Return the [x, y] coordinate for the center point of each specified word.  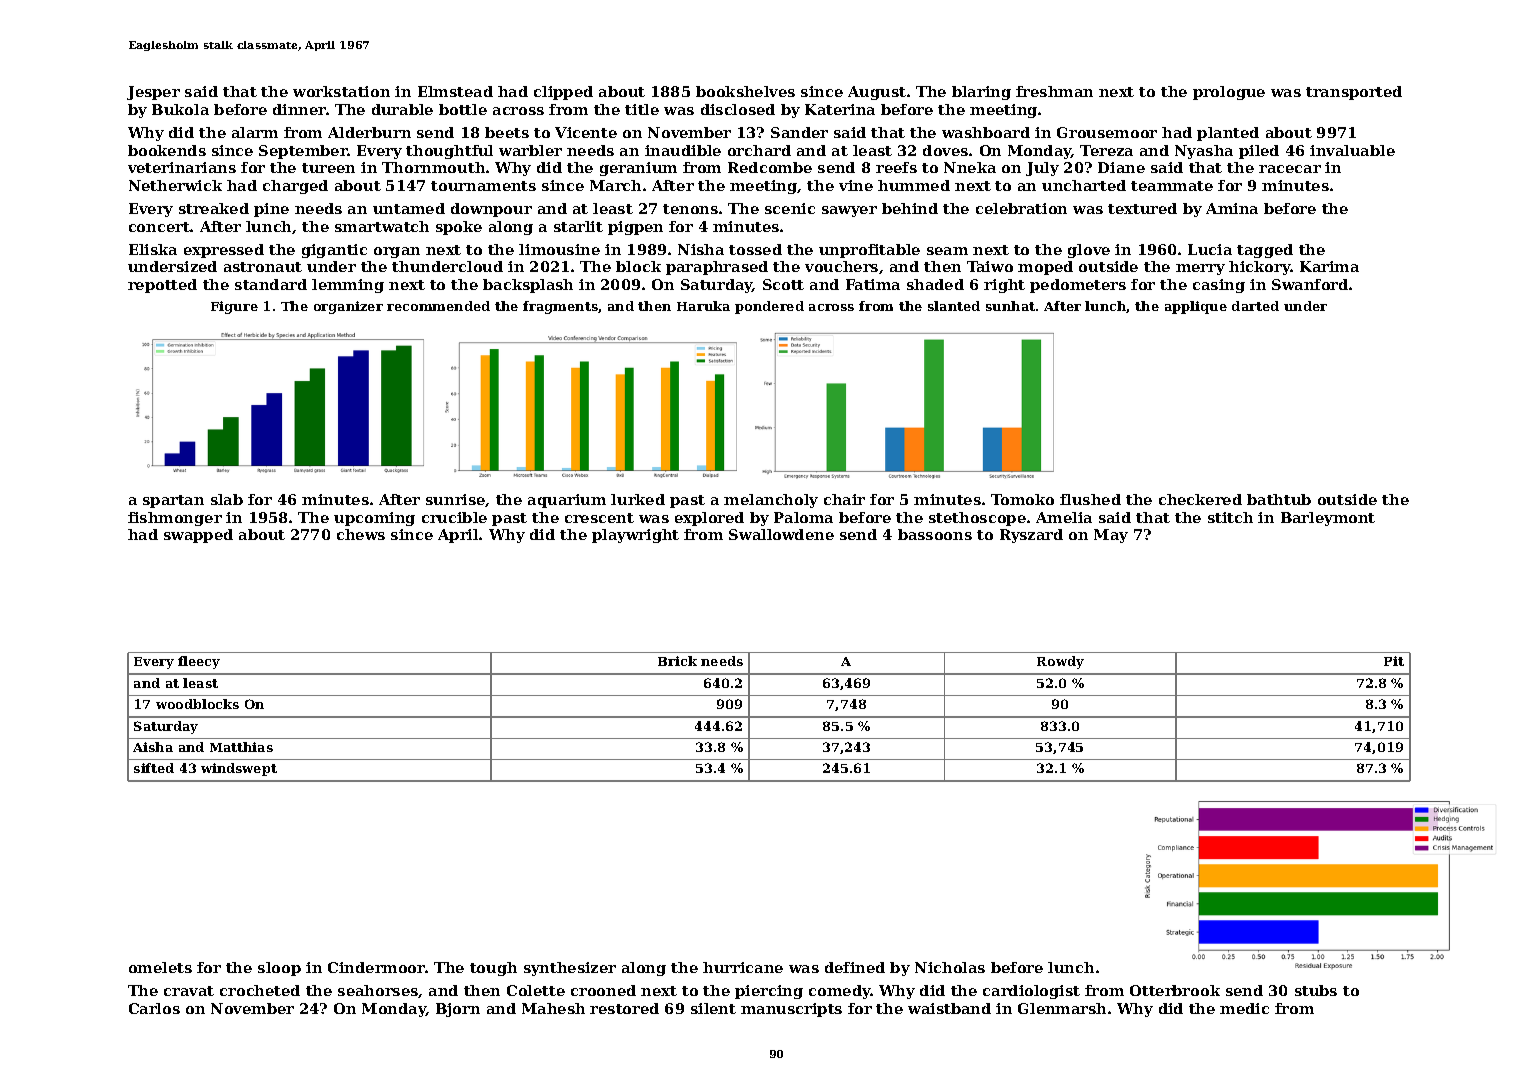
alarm [255, 132]
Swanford [1310, 284]
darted [1255, 306]
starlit [578, 226]
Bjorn [458, 1010]
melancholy [771, 501]
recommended [438, 306]
